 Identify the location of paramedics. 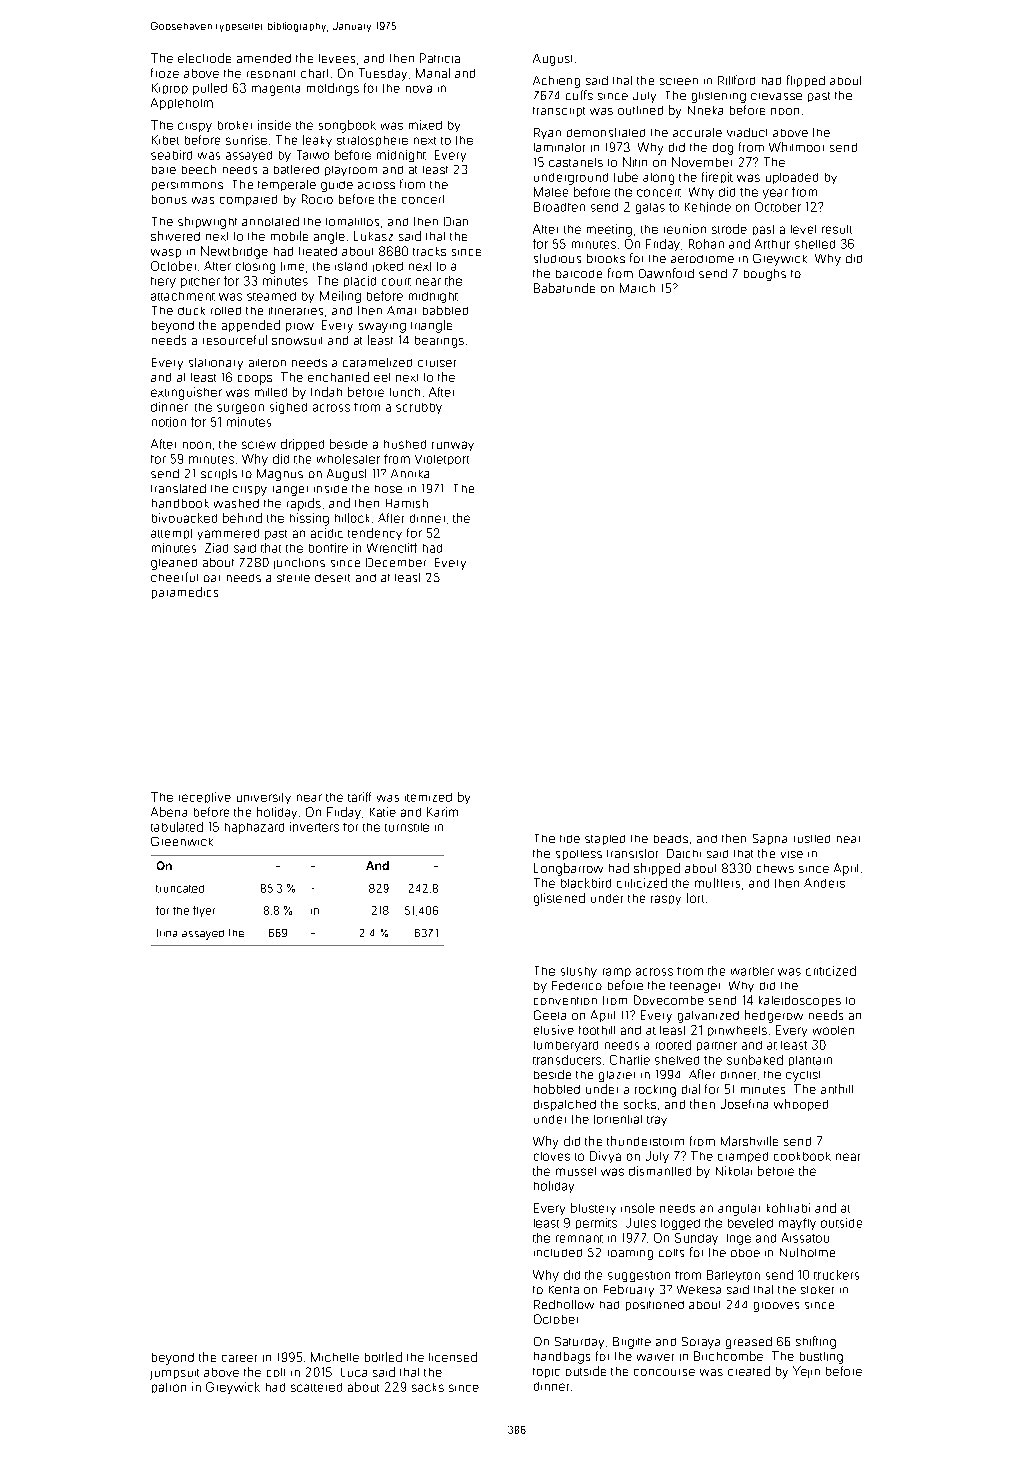
(185, 593).
